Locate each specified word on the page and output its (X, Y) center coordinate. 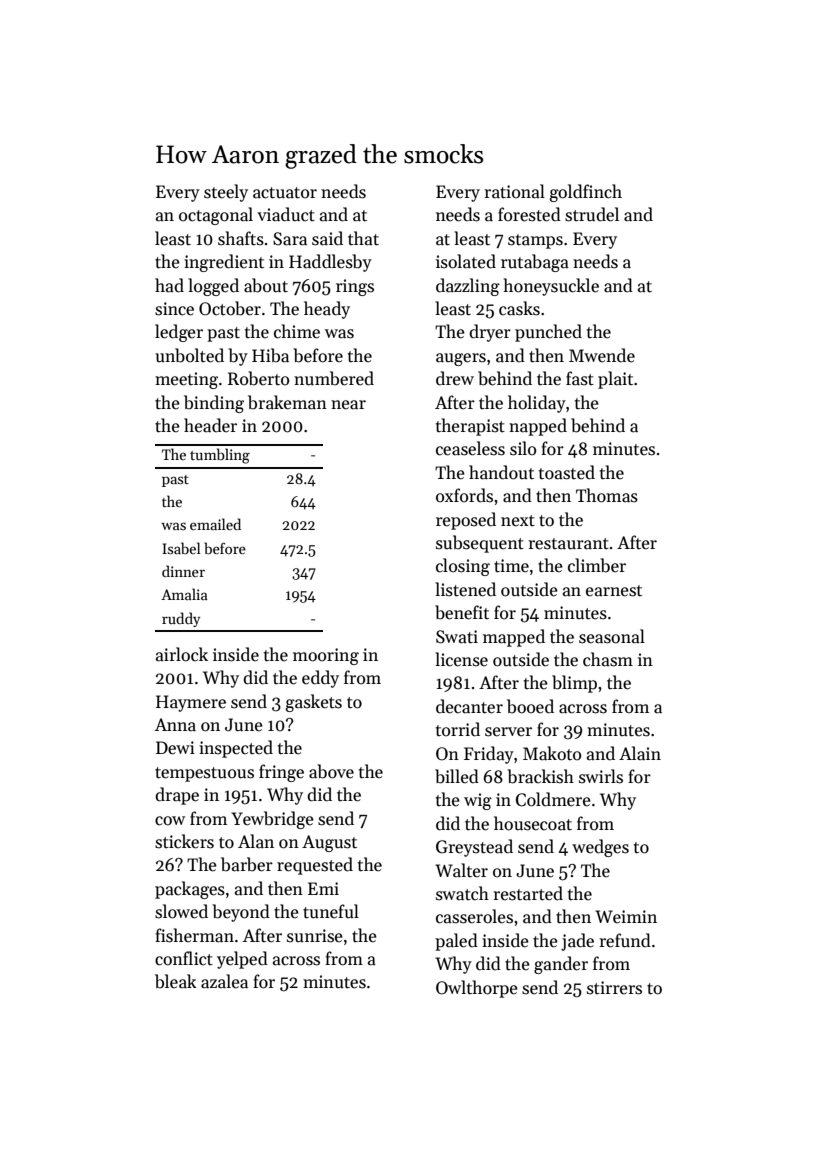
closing (463, 567)
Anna (175, 725)
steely (226, 193)
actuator (285, 193)
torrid (458, 729)
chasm (608, 659)
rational (514, 191)
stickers (184, 841)
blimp (574, 684)
